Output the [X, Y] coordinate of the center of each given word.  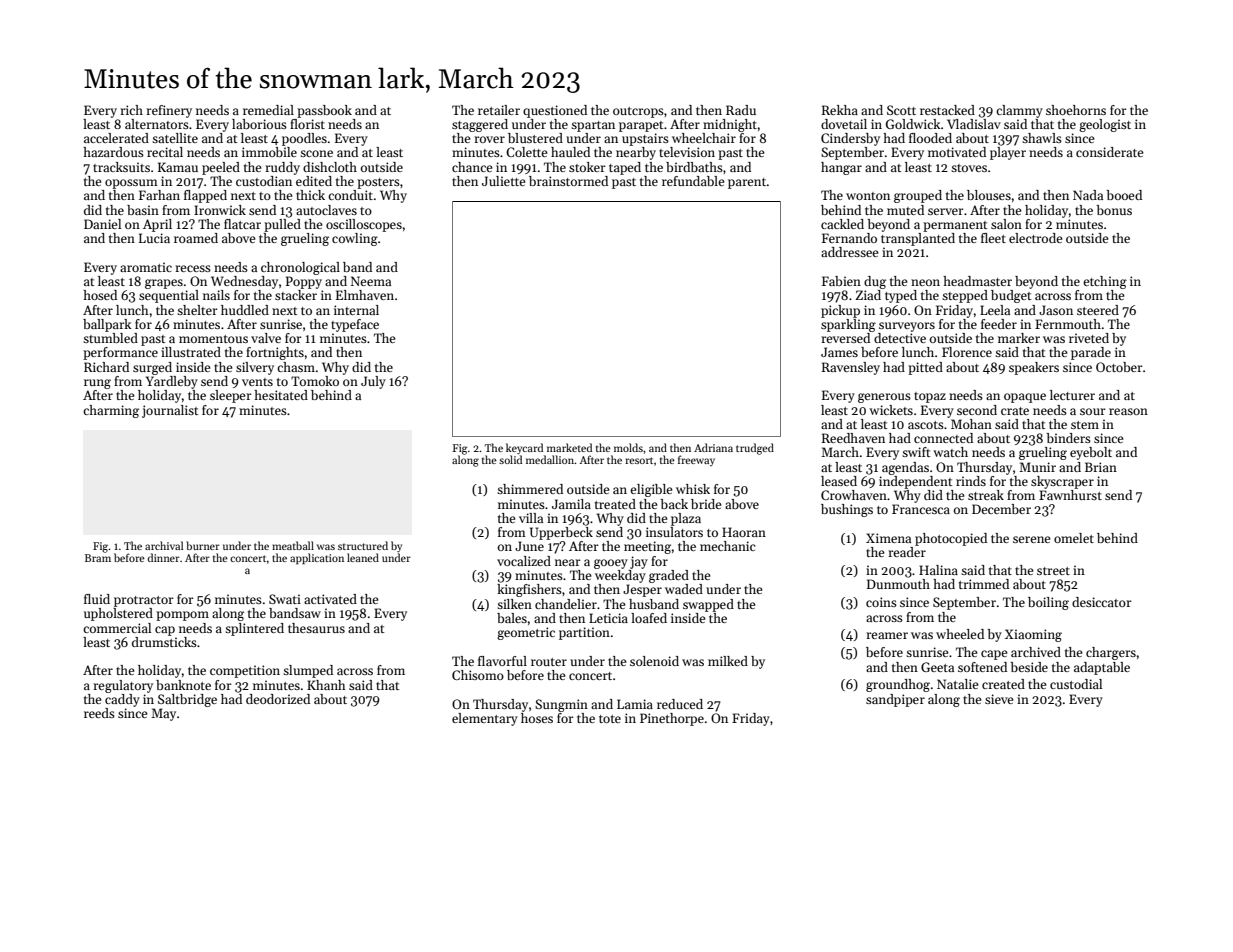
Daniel [102, 224]
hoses [537, 718]
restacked [947, 110]
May [163, 714]
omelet [1074, 538]
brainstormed [568, 181]
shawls [1042, 138]
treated [615, 504]
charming [111, 411]
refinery [169, 111]
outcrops [638, 112]
